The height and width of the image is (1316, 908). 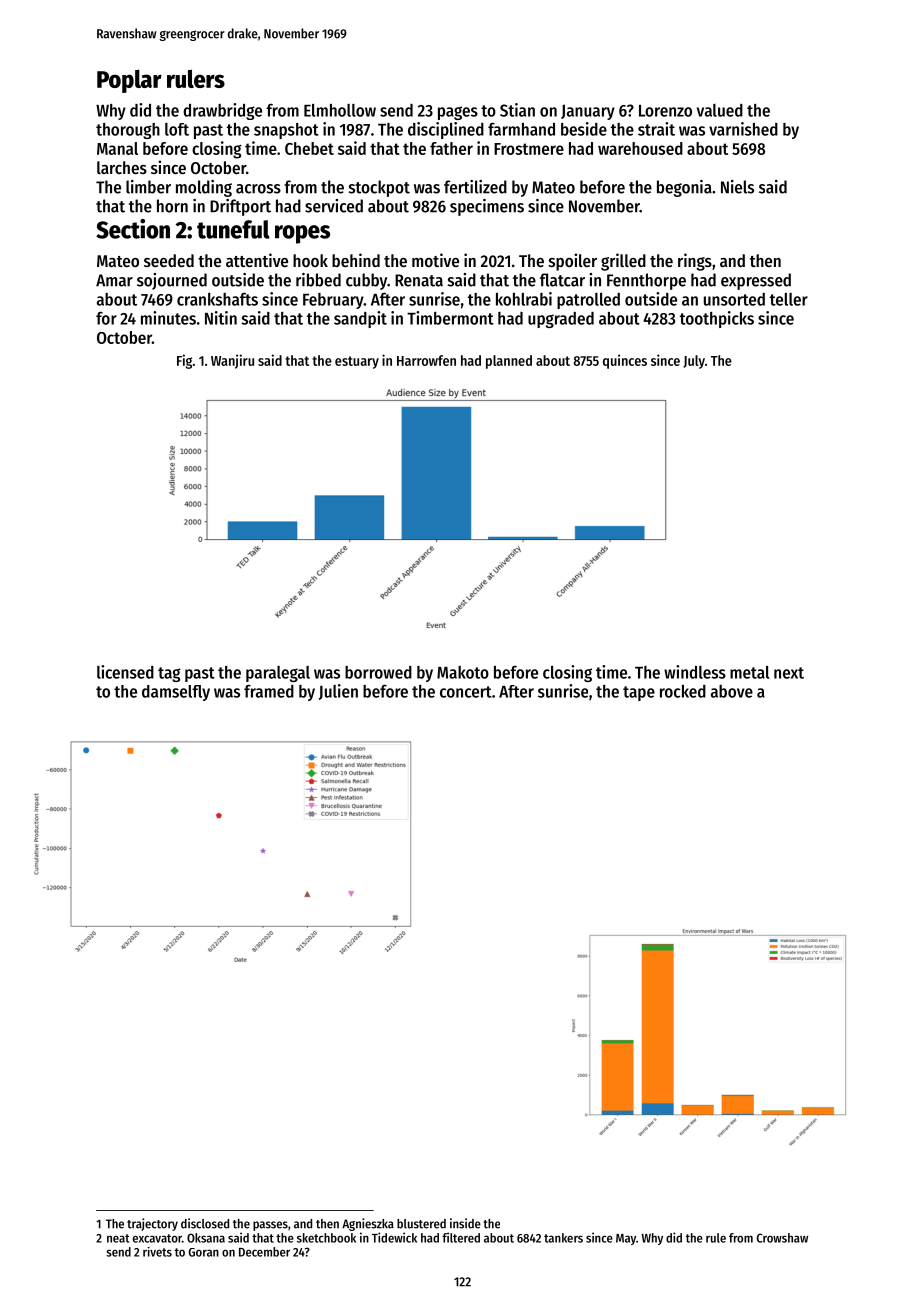 What do you see at coordinates (269, 691) in the image?
I see `framed` at bounding box center [269, 691].
